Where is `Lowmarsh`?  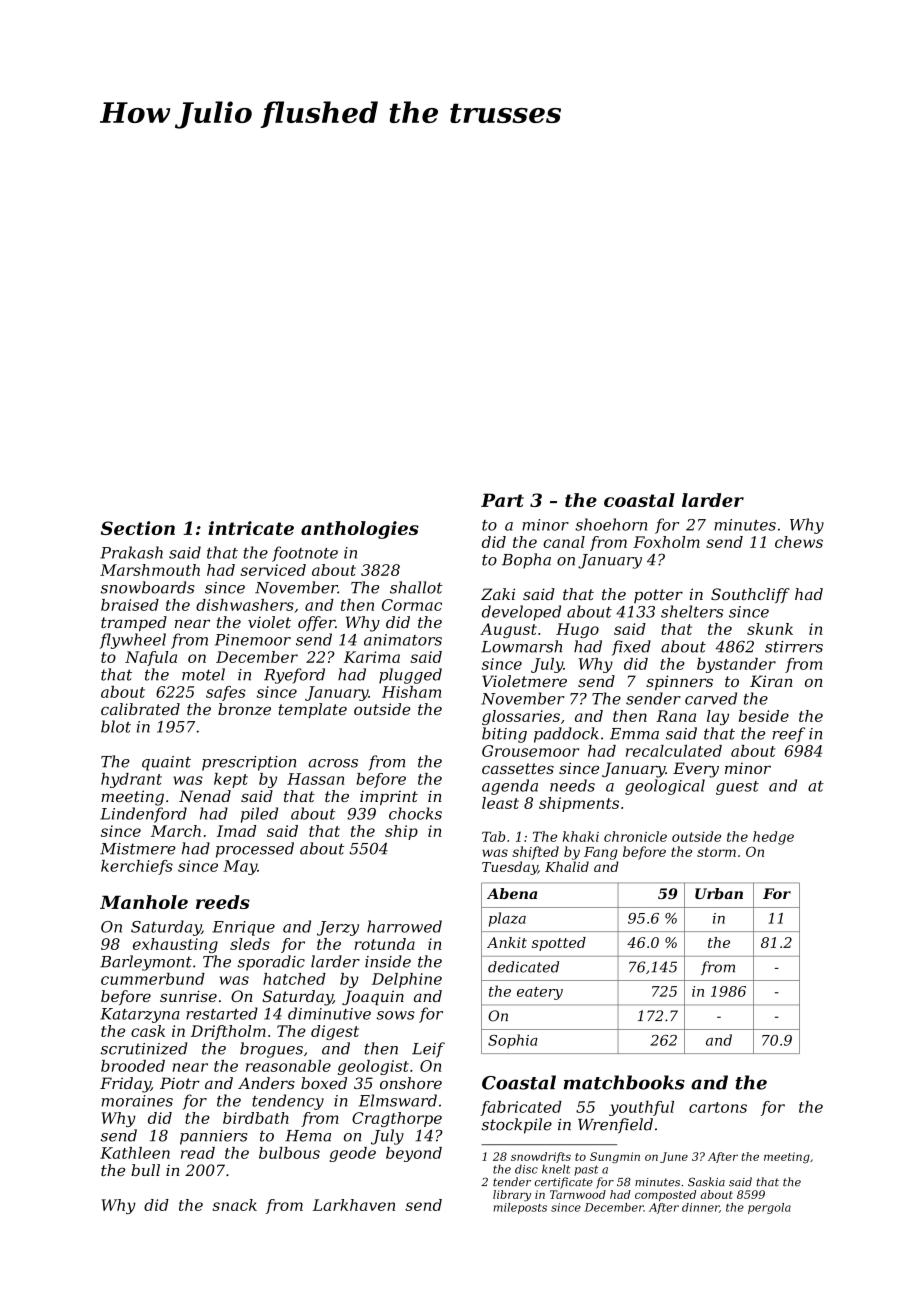 Lowmarsh is located at coordinates (521, 646).
